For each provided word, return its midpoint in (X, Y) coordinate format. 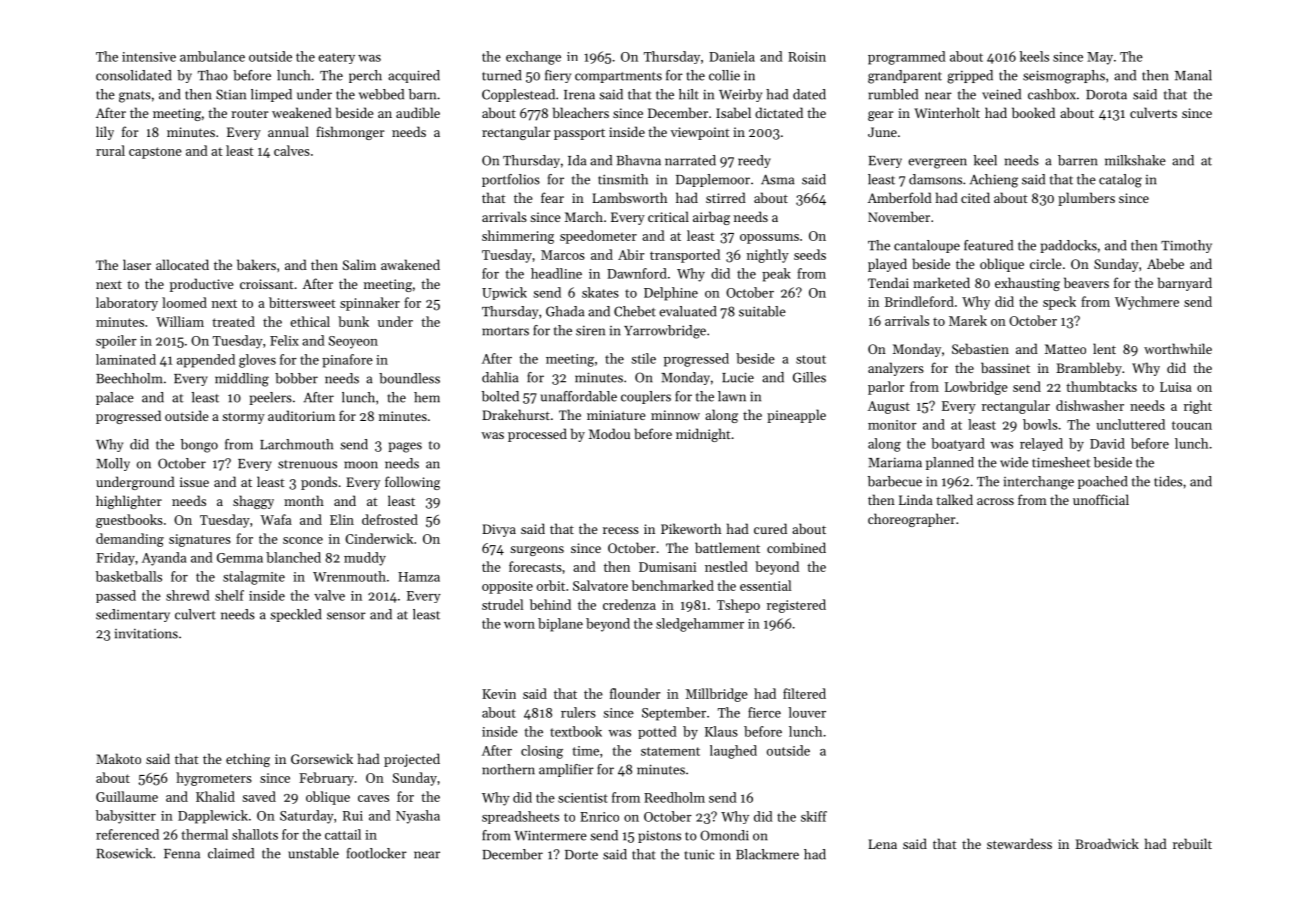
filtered (804, 693)
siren (590, 331)
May (1100, 58)
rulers (578, 712)
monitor (892, 425)
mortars (505, 331)
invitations (146, 634)
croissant (267, 284)
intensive (149, 57)
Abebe (1165, 263)
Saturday (307, 817)
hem (427, 397)
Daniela (732, 56)
